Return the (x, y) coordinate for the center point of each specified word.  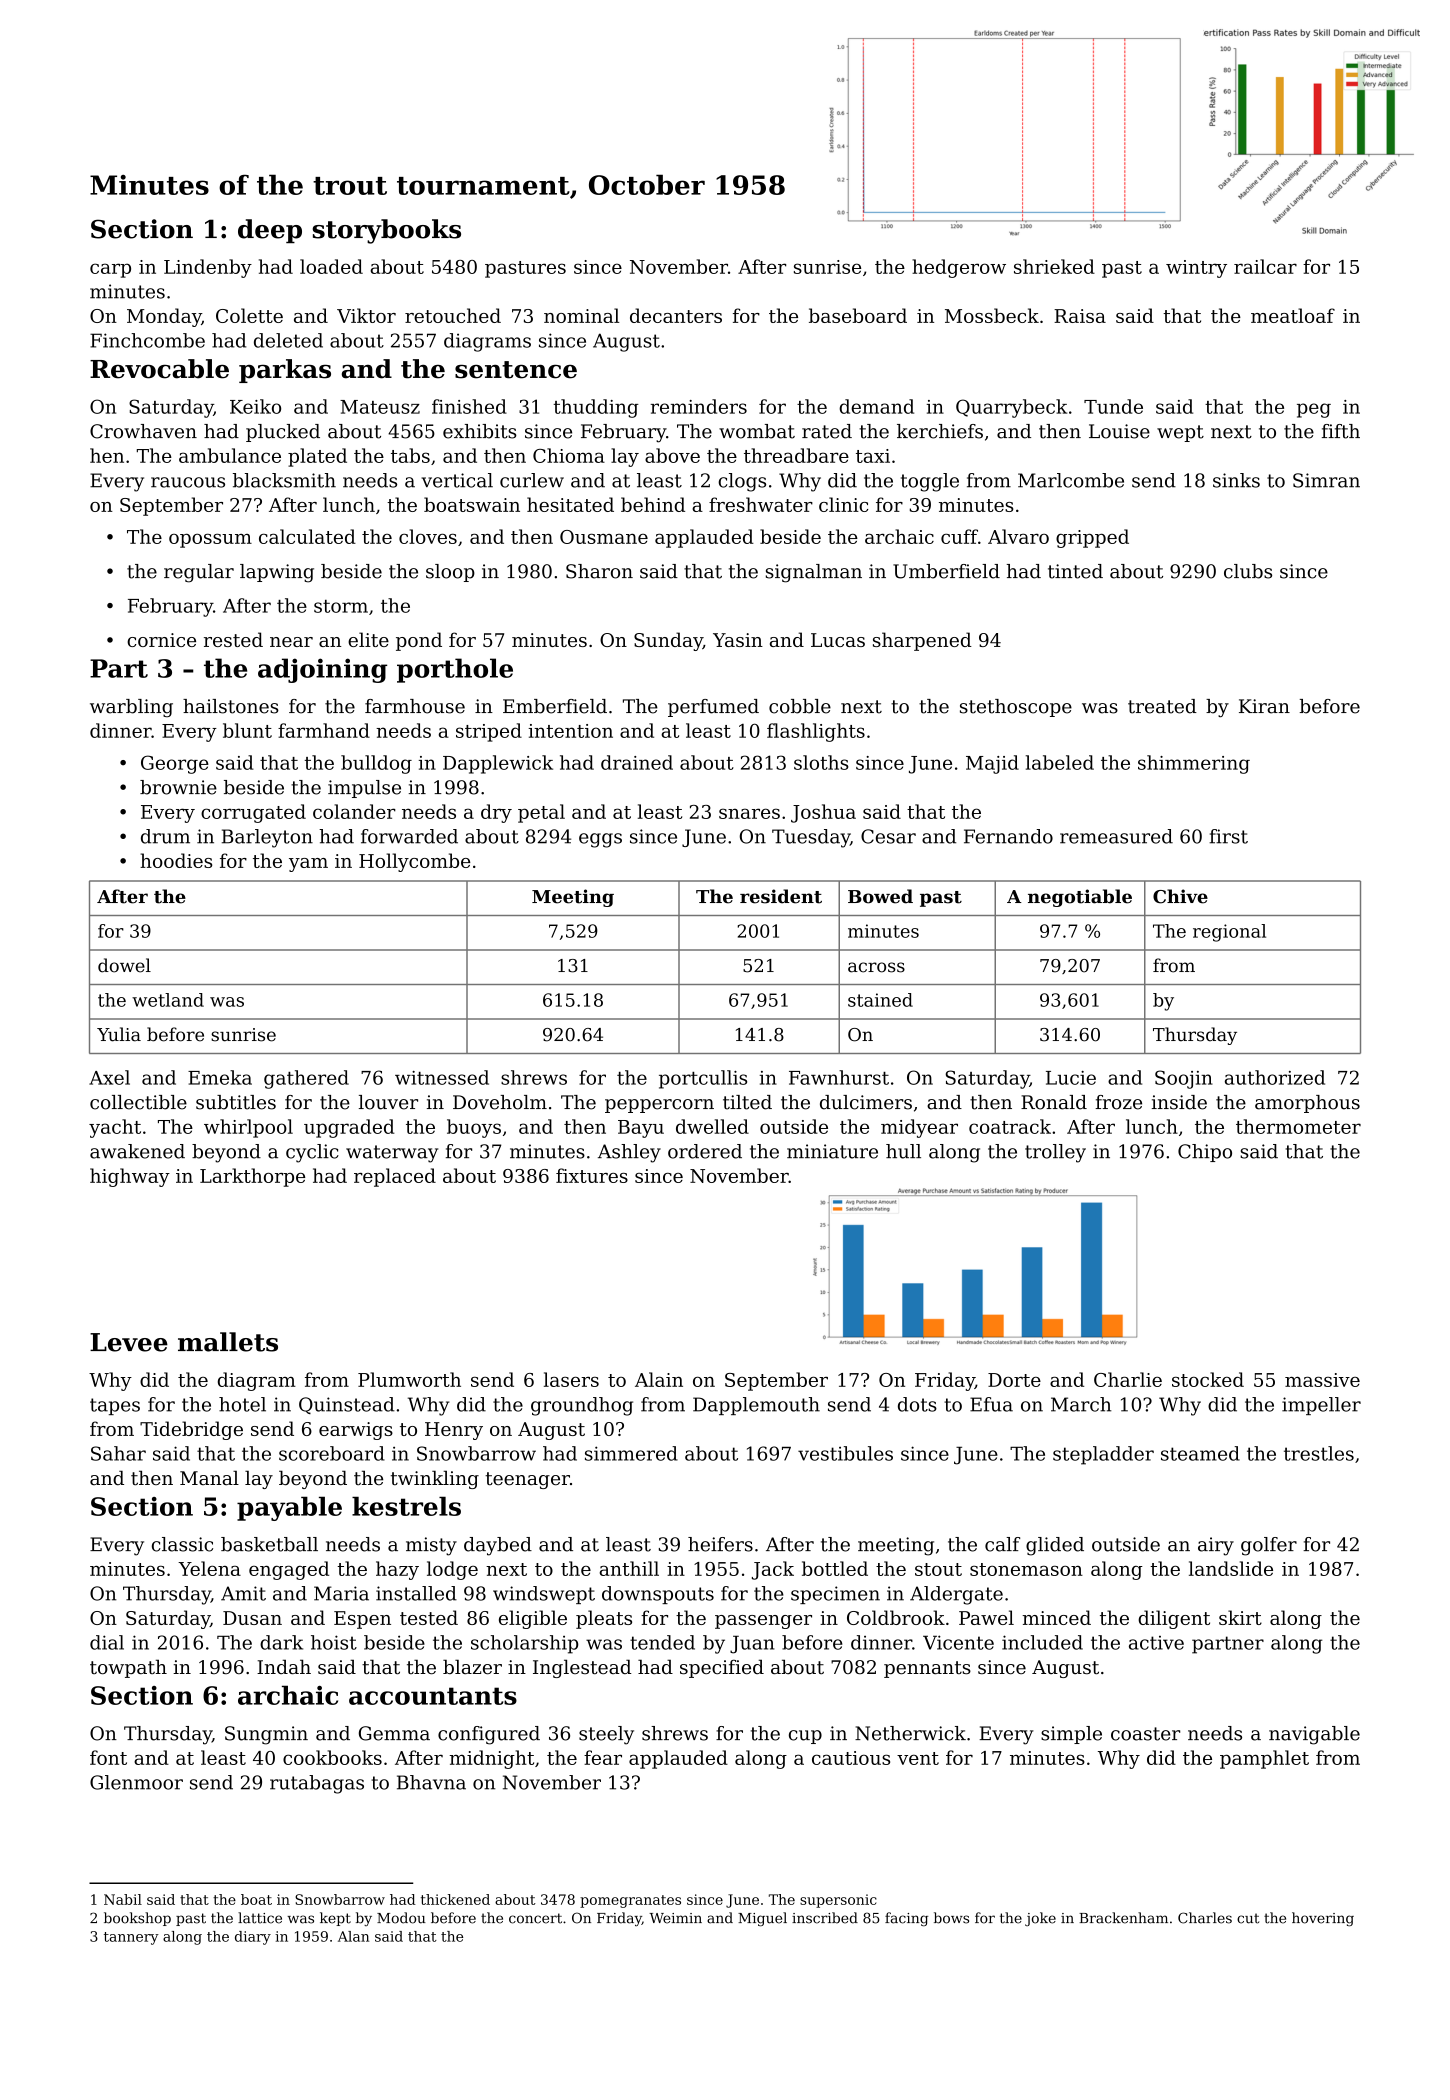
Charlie (1128, 1379)
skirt (1240, 1617)
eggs (600, 840)
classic (182, 1544)
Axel (109, 1077)
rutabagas (317, 1784)
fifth (1341, 431)
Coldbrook (896, 1617)
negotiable (1080, 898)
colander (354, 811)
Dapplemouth (756, 1406)
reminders (698, 406)
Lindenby (208, 268)
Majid (992, 764)
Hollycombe (414, 862)
